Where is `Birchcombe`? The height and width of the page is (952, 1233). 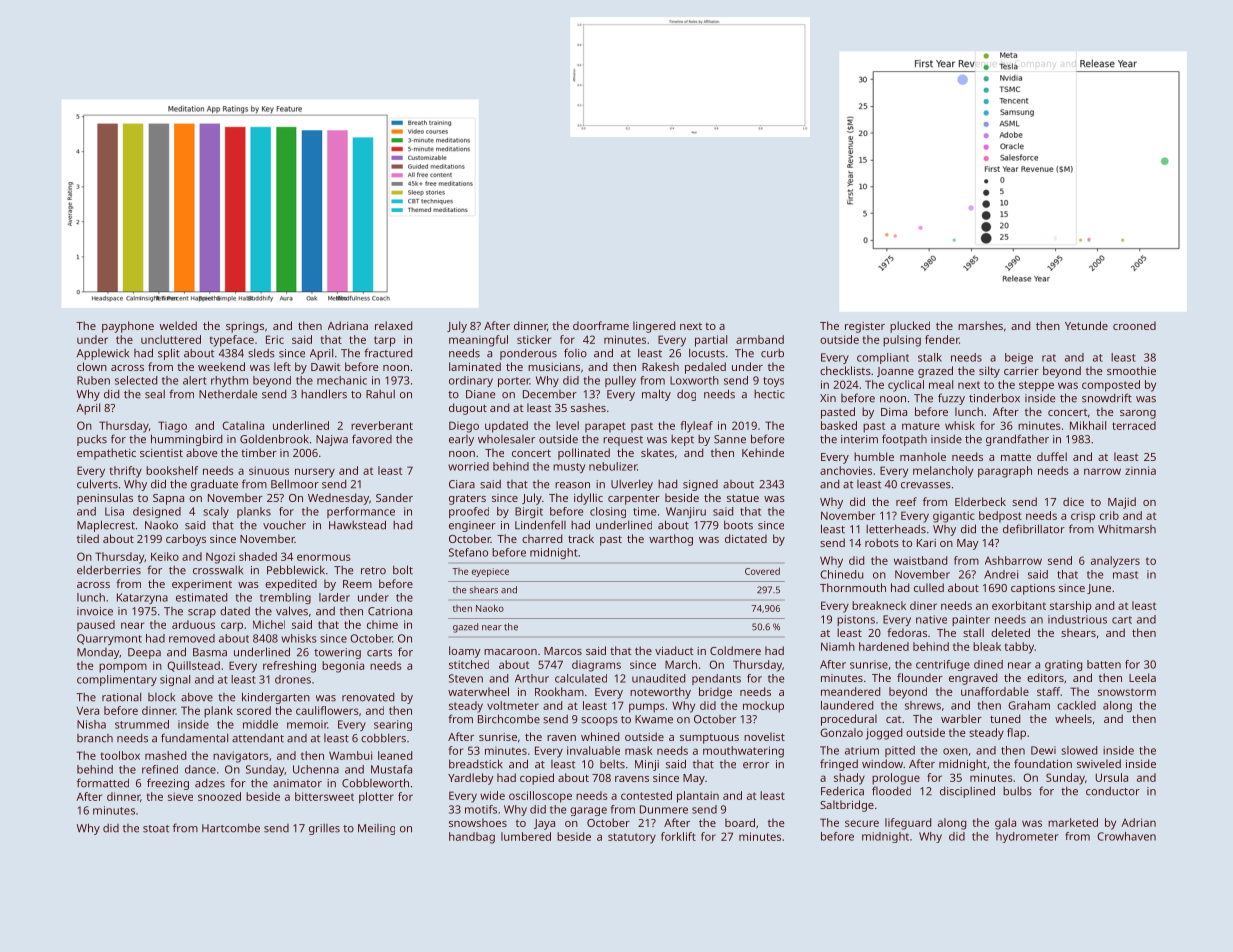 Birchcombe is located at coordinates (509, 719).
